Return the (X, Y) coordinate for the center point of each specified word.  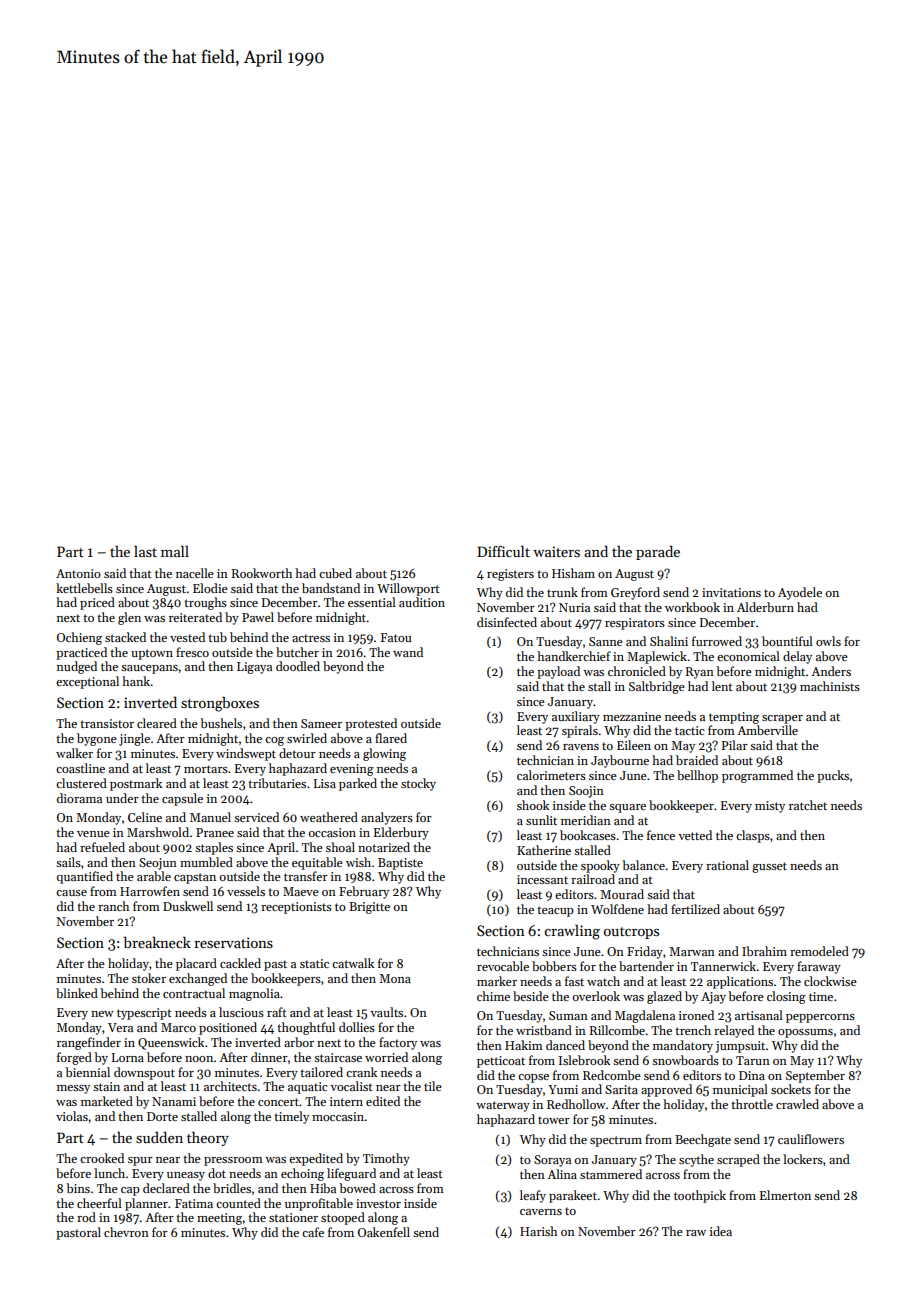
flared (391, 738)
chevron (126, 1232)
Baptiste (400, 864)
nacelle (195, 573)
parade (658, 552)
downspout (144, 1073)
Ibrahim (764, 951)
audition (422, 602)
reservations (233, 942)
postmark (136, 784)
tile (433, 1086)
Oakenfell (384, 1232)
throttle (752, 1104)
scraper (782, 719)
